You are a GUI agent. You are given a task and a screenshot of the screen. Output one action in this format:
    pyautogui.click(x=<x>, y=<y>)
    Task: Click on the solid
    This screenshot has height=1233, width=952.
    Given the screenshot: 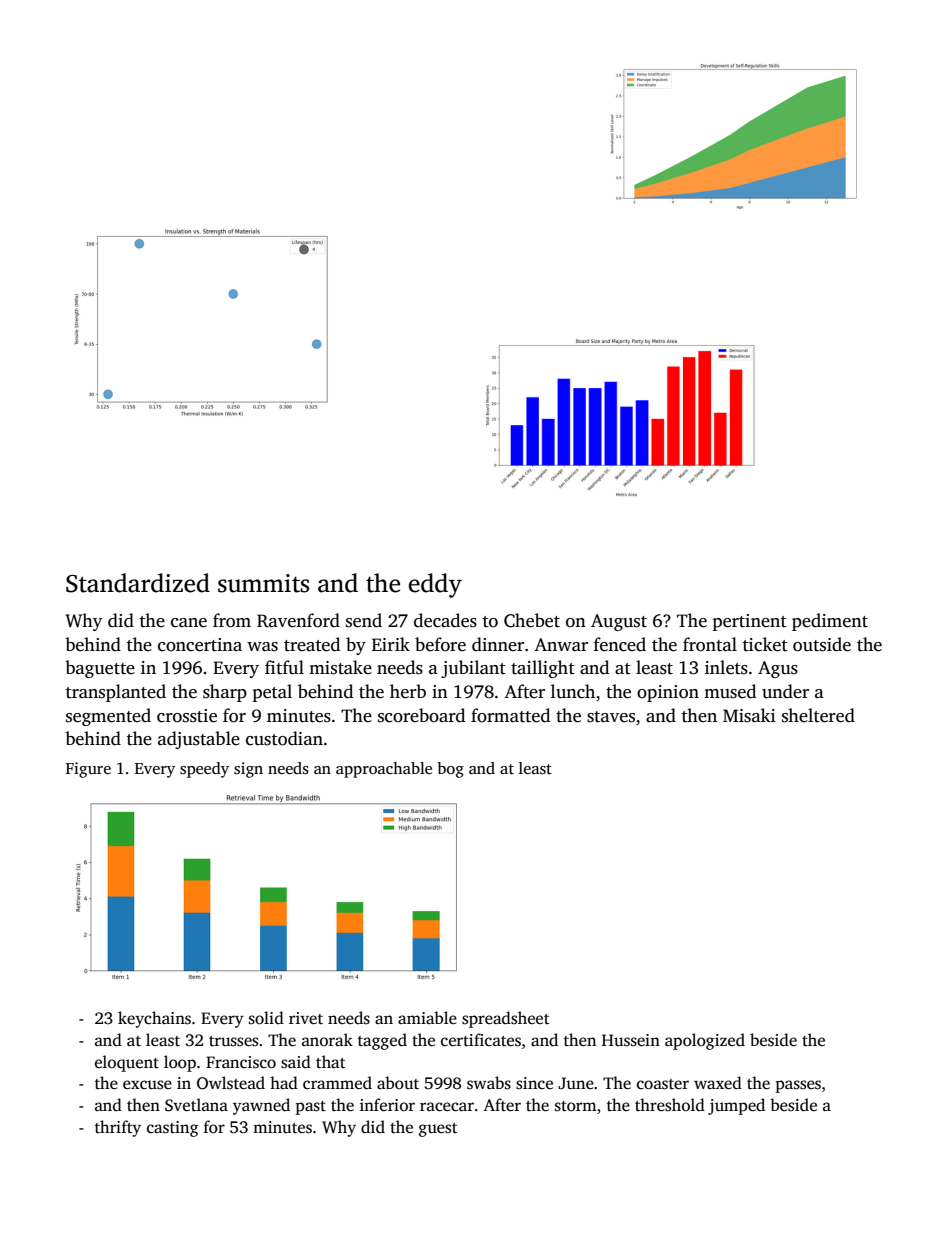 What is the action you would take?
    pyautogui.click(x=266, y=1018)
